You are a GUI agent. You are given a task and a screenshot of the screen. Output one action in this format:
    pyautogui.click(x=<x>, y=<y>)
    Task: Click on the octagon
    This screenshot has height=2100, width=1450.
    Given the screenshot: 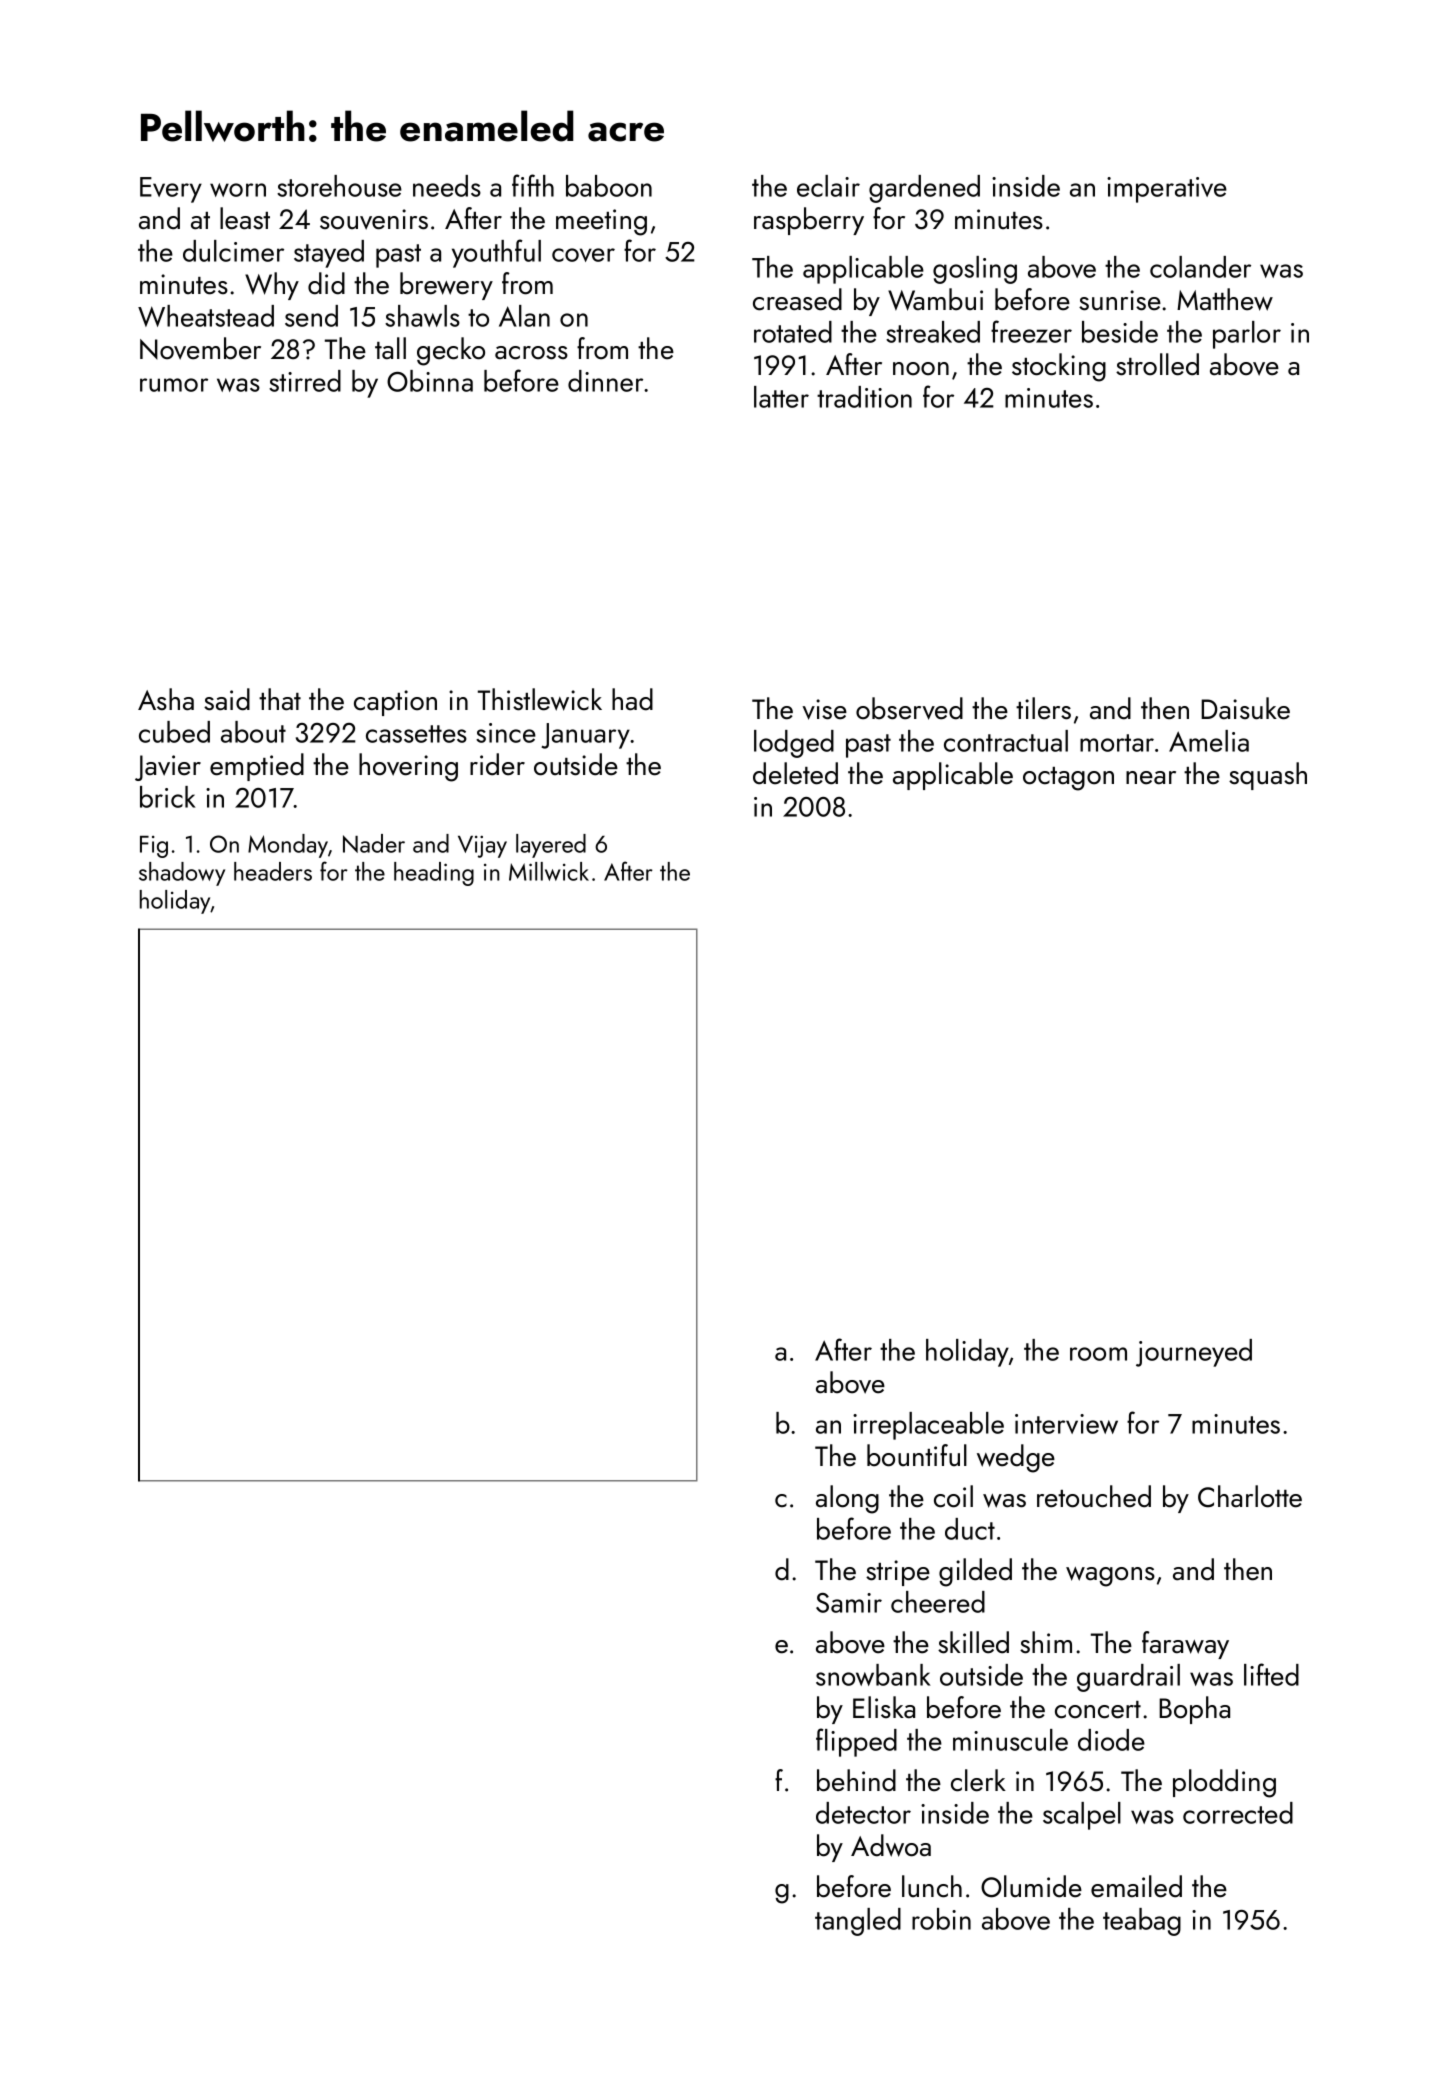 What is the action you would take?
    pyautogui.click(x=1068, y=779)
